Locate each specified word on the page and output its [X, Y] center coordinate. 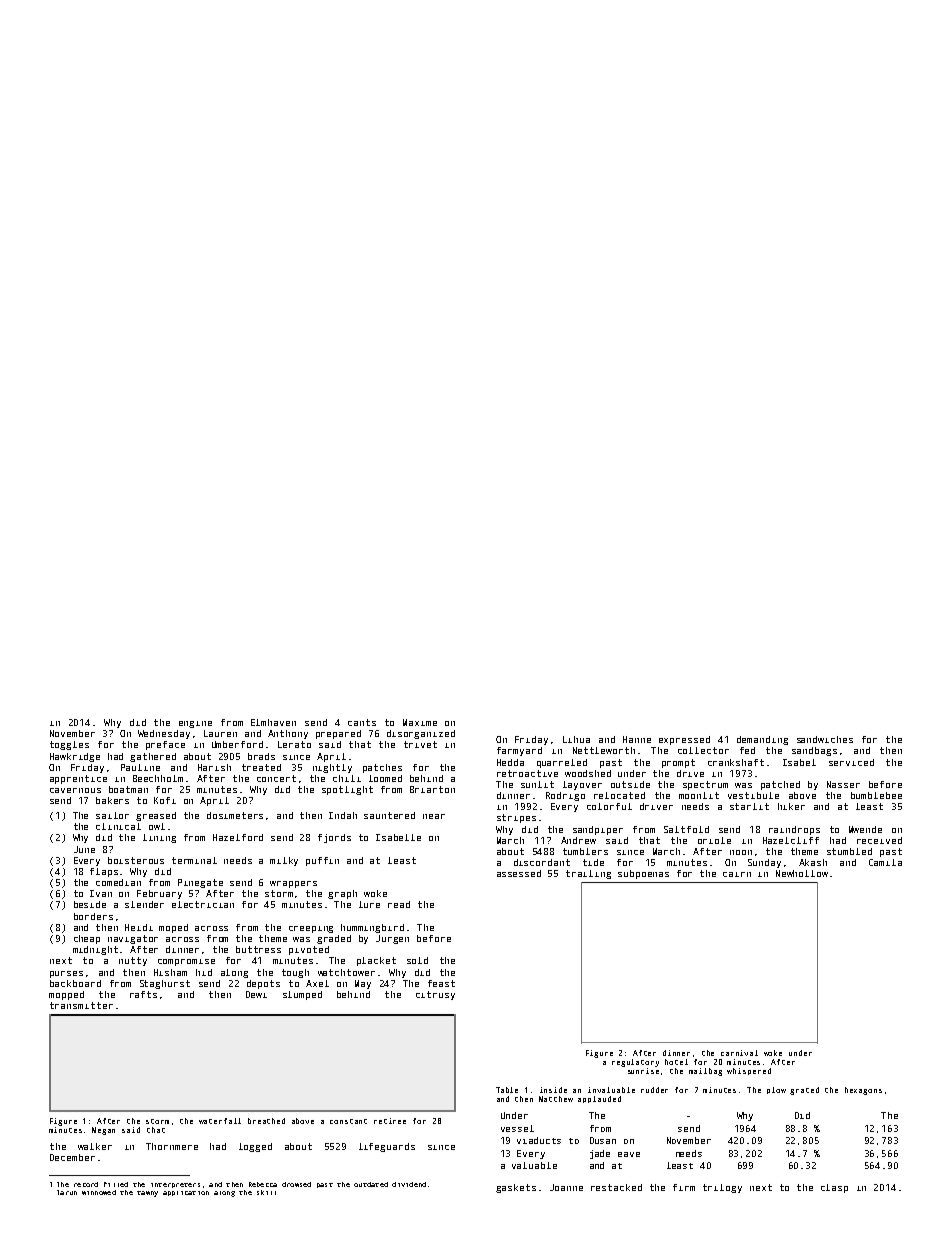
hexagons [863, 1091]
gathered [153, 757]
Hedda [510, 762]
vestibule [753, 795]
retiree [390, 1121]
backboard [75, 983]
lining [159, 838]
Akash [813, 862]
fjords [334, 838]
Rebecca [263, 1184]
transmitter [81, 1005]
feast [441, 983]
